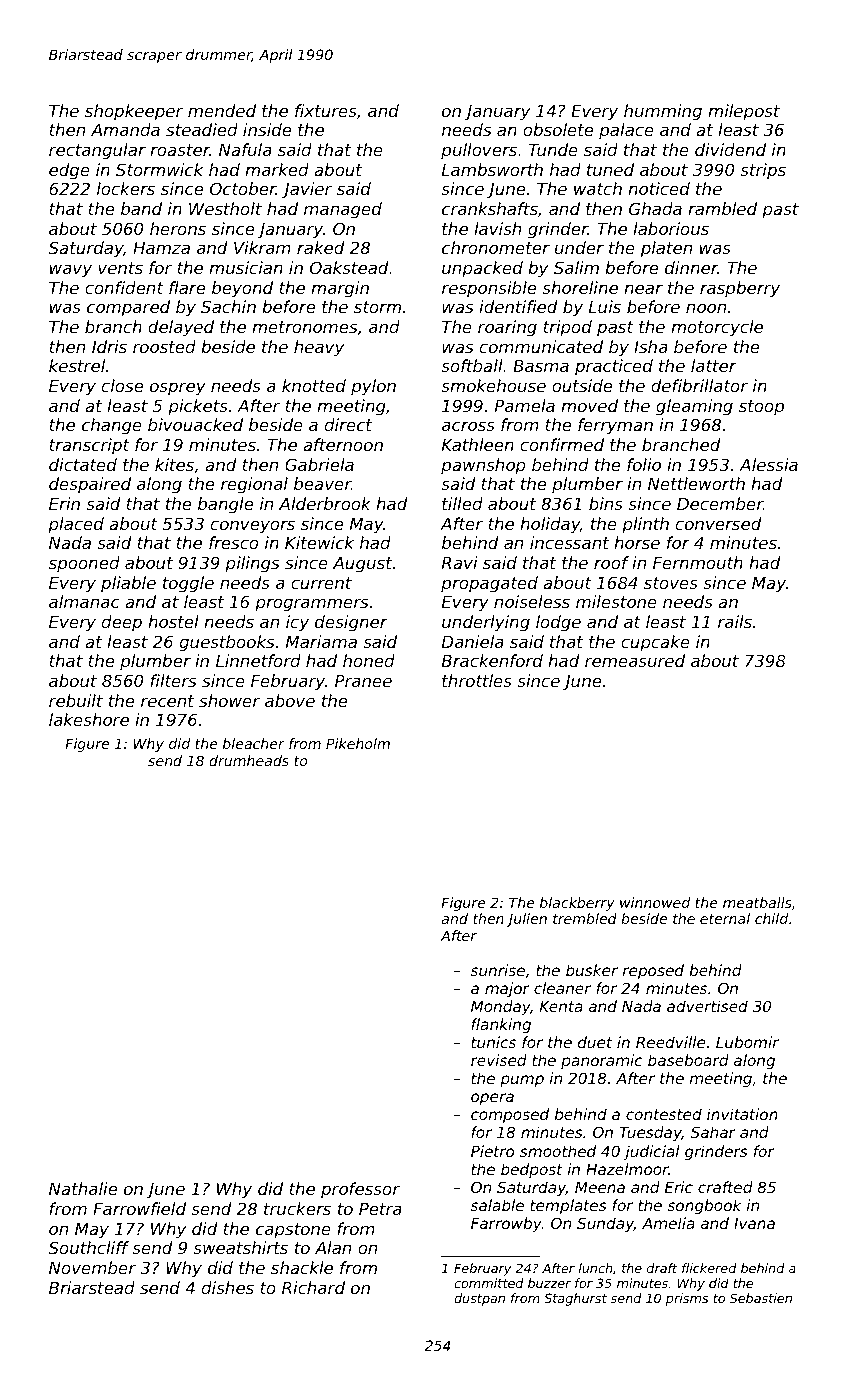  What do you see at coordinates (497, 1205) in the image?
I see `salable` at bounding box center [497, 1205].
